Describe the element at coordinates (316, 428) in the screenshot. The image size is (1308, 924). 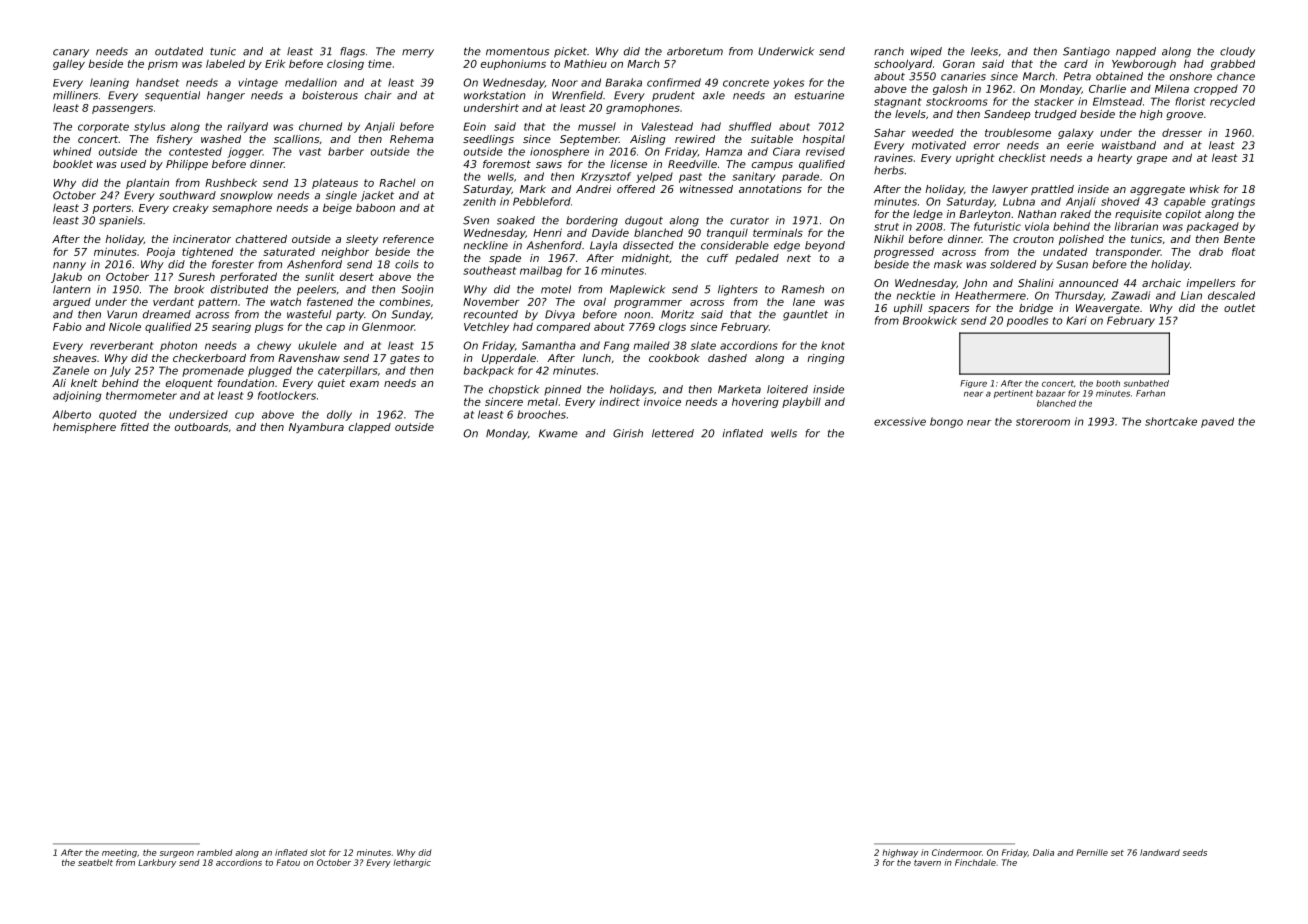
I see `Nyambura` at that location.
